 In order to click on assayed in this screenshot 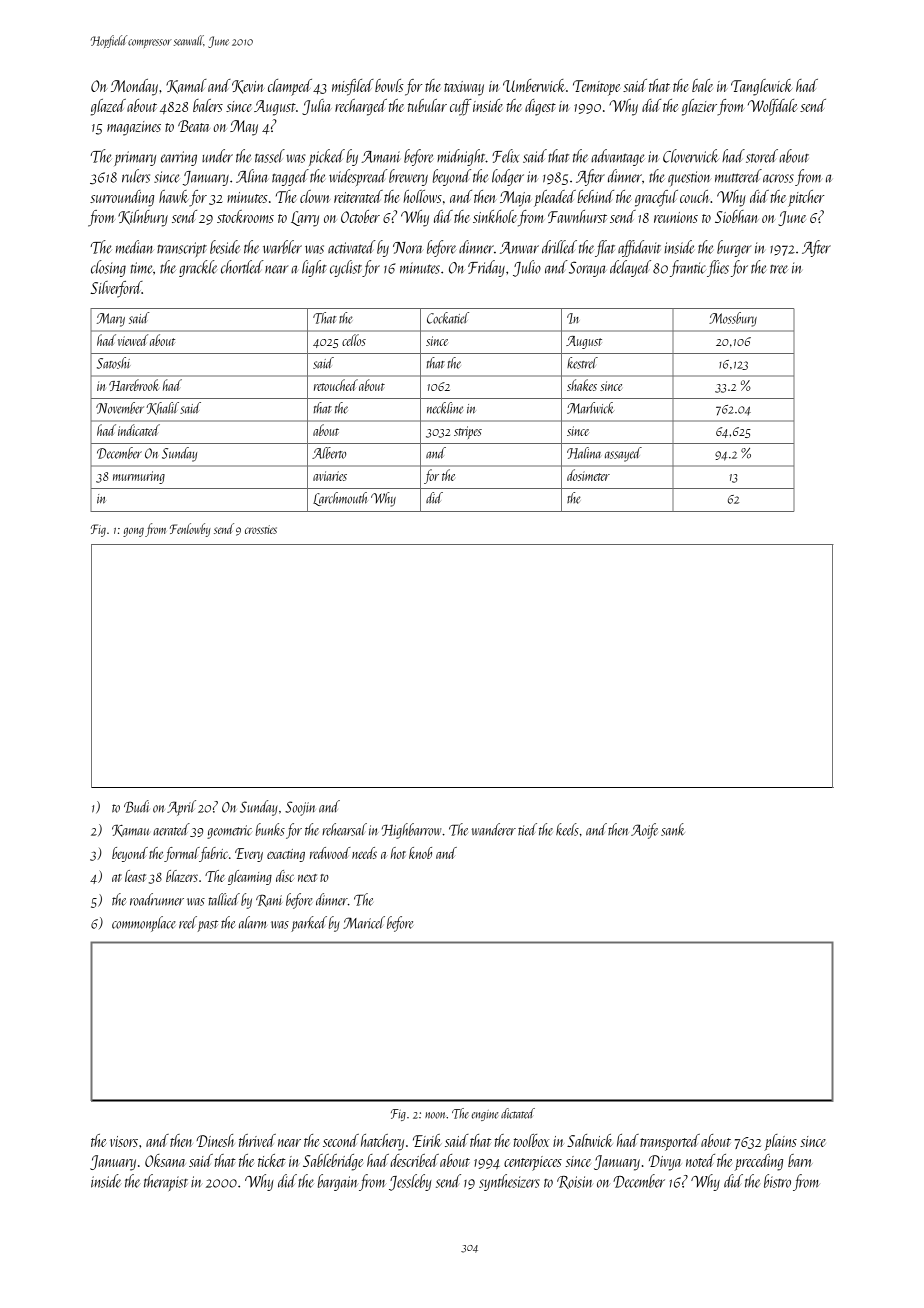, I will do `click(623, 454)`.
